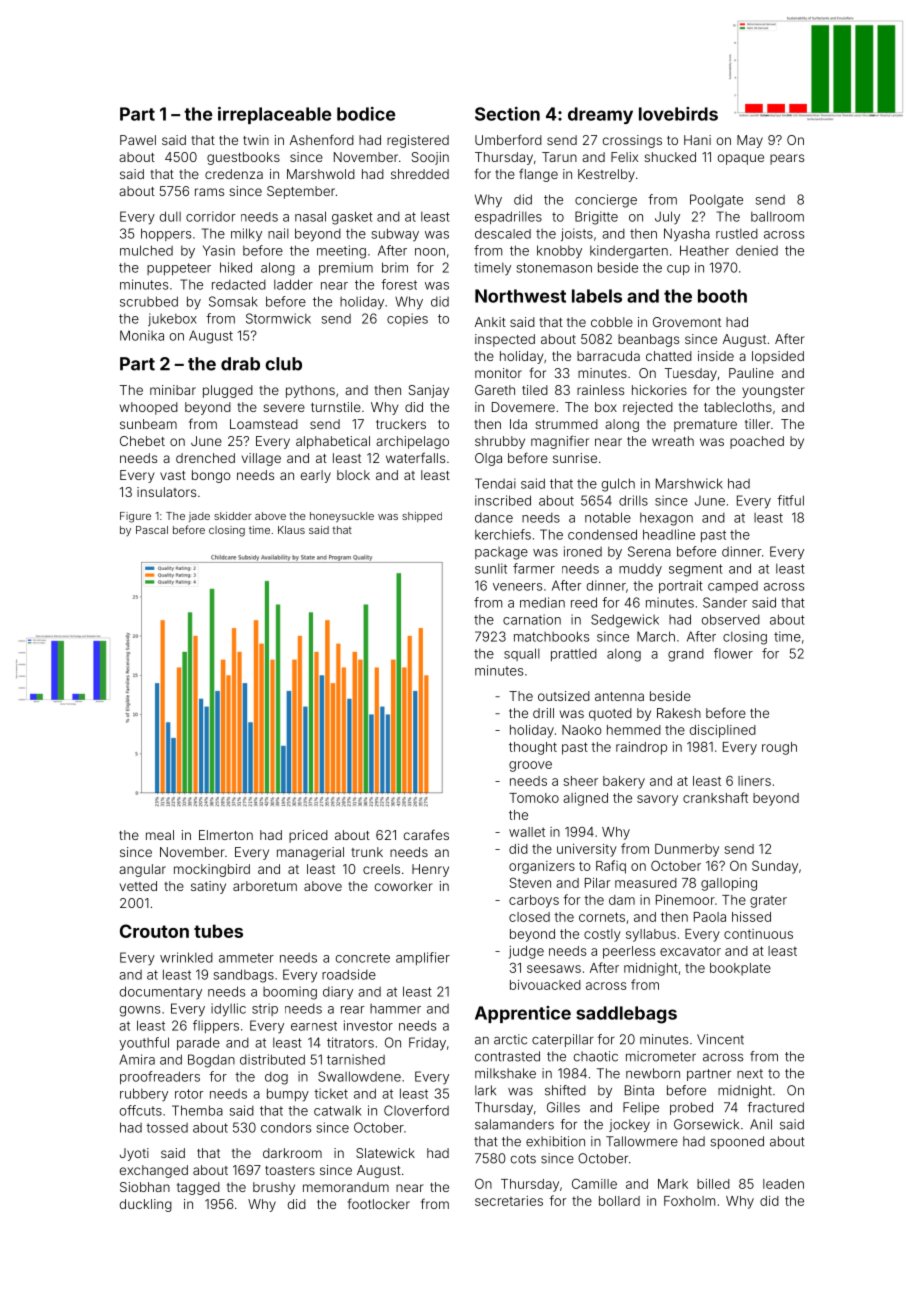  I want to click on concrete, so click(363, 958).
